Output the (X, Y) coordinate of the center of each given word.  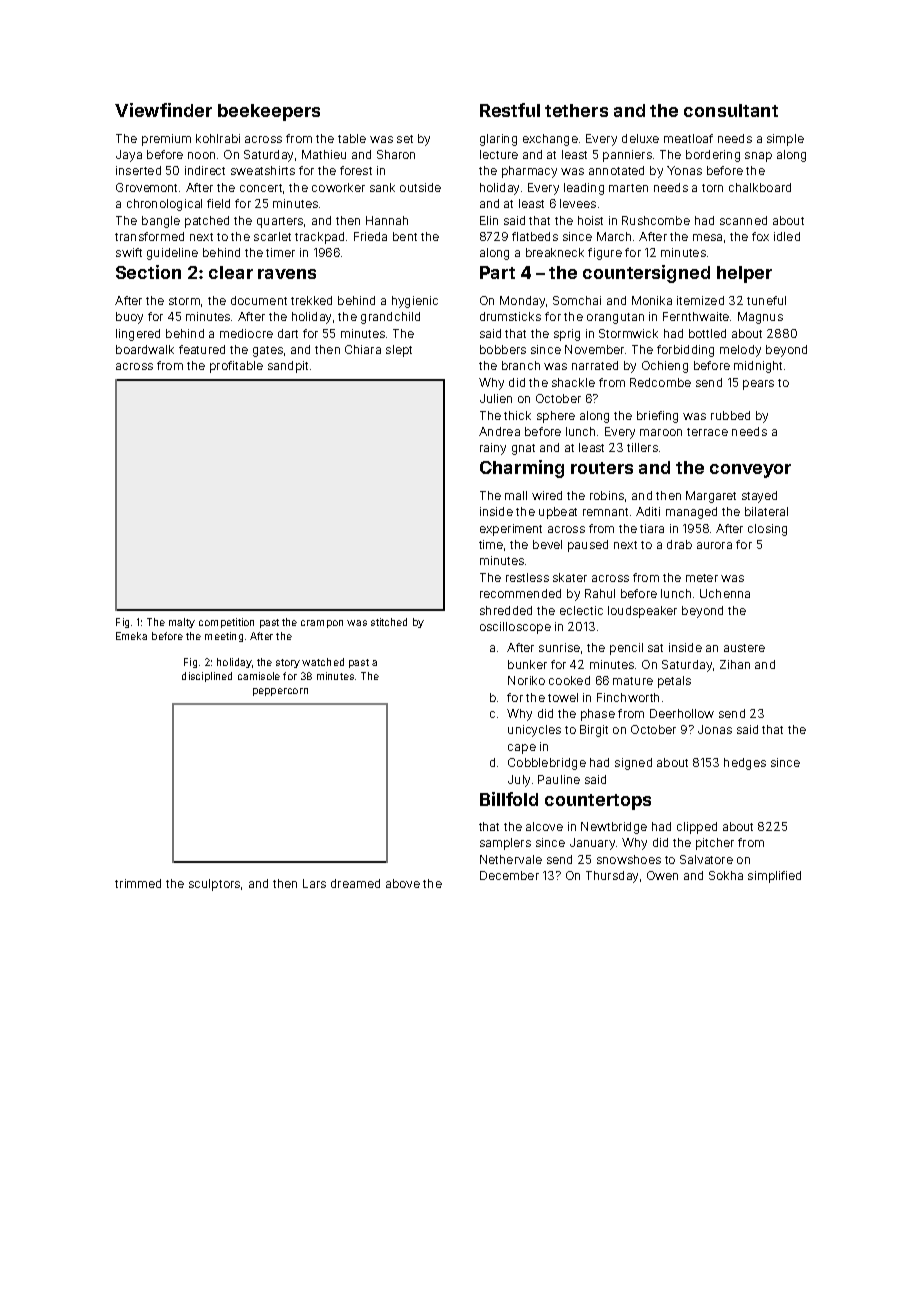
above (403, 883)
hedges (745, 764)
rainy (493, 449)
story (288, 663)
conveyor (750, 471)
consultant (731, 110)
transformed (149, 236)
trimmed (138, 883)
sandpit (288, 367)
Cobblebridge (547, 764)
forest (356, 170)
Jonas (715, 729)
